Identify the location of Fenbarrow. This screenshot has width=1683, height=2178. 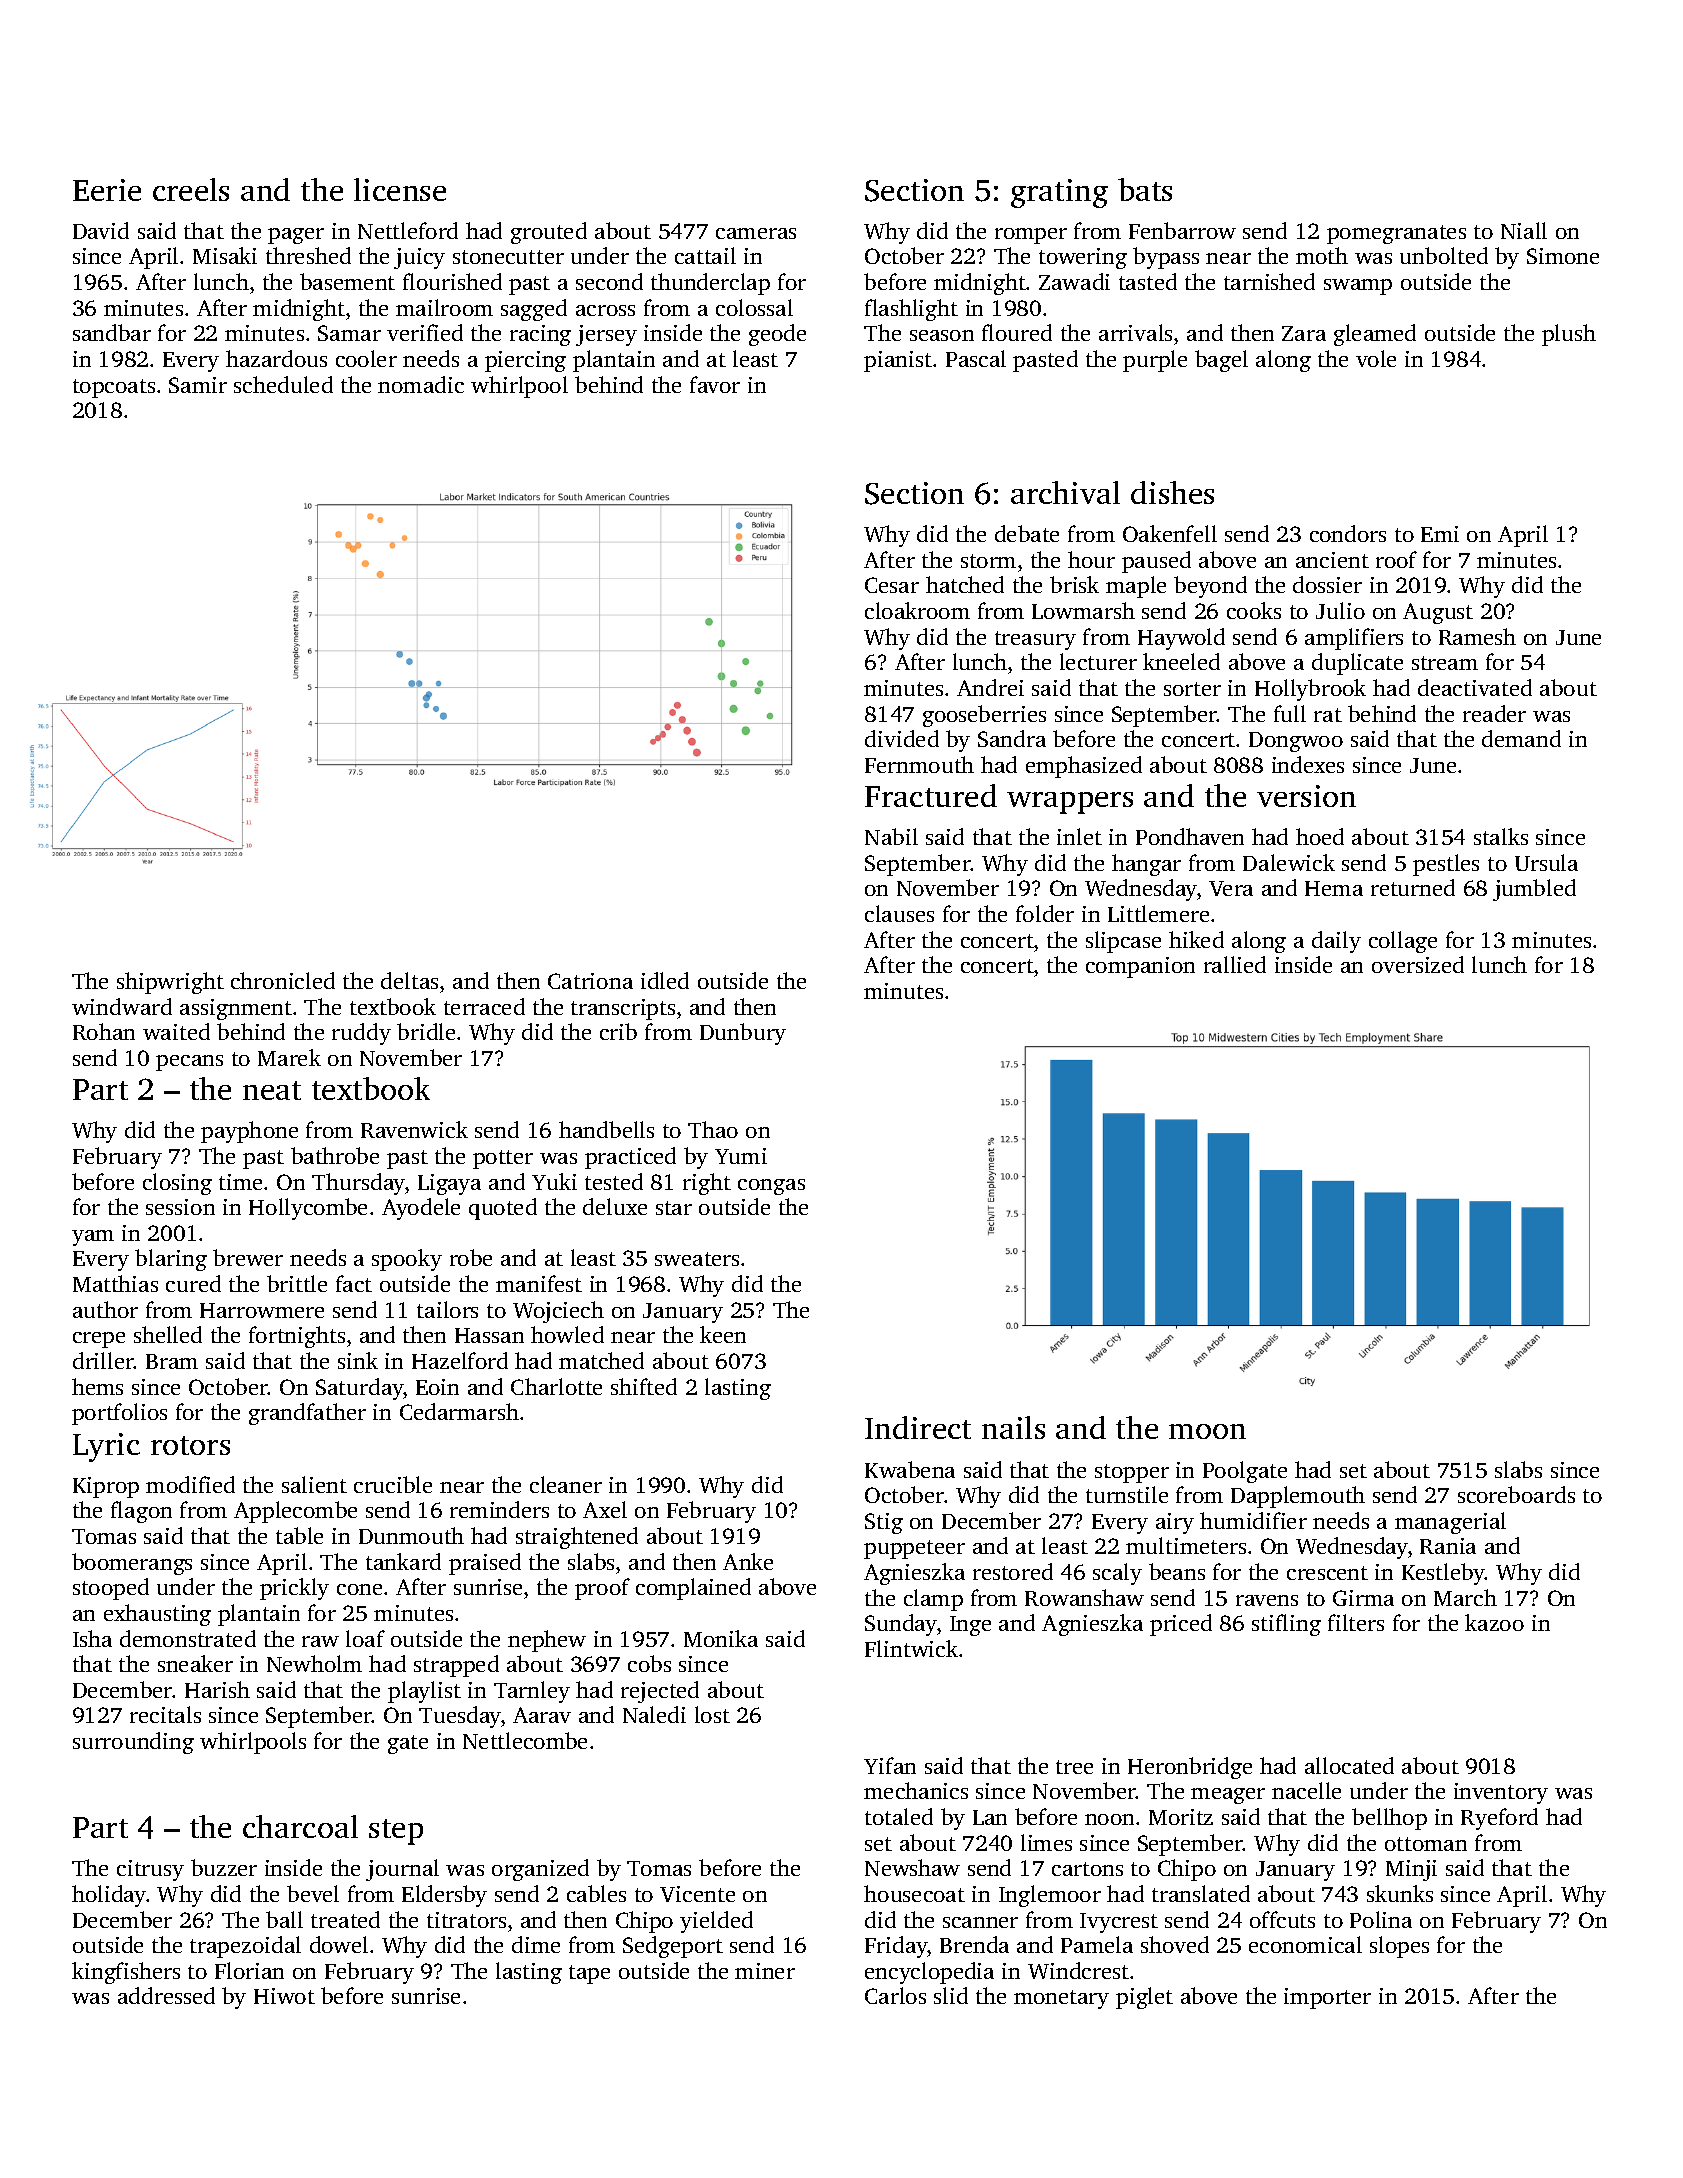
(1182, 230).
